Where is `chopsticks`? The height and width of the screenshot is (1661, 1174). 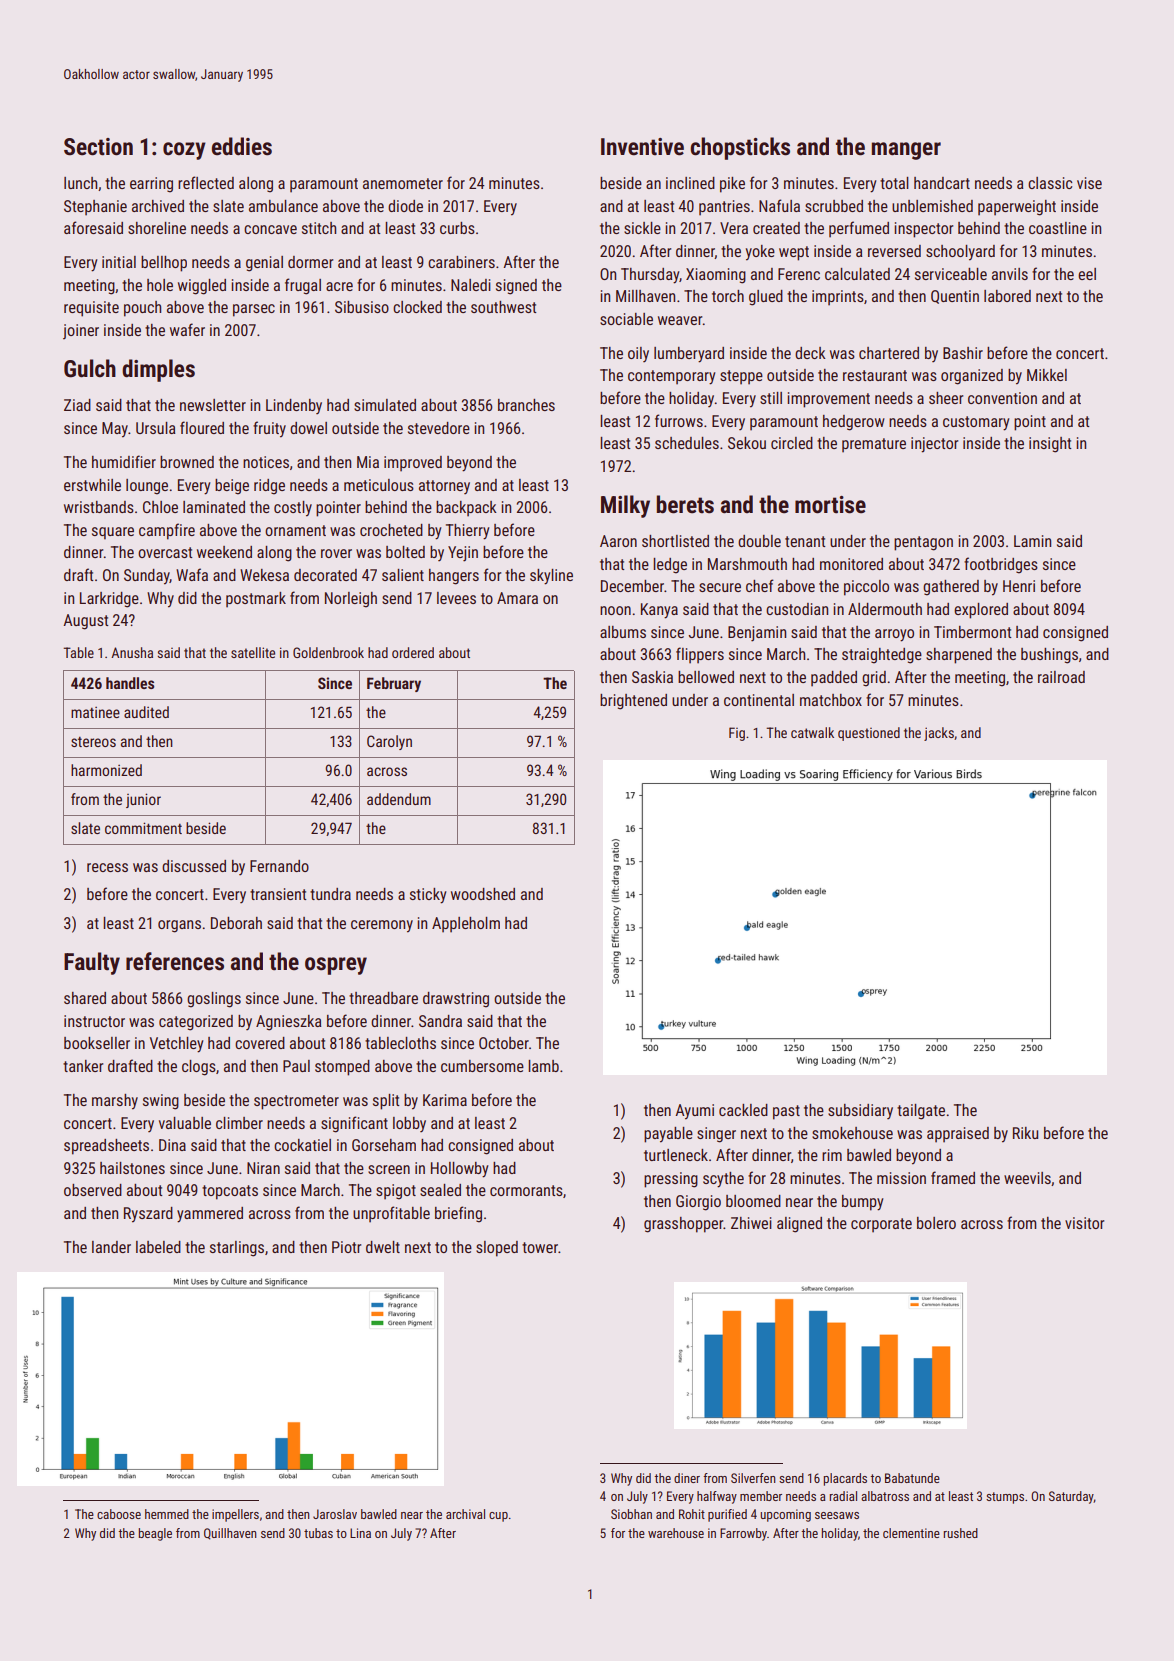 chopsticks is located at coordinates (740, 148).
